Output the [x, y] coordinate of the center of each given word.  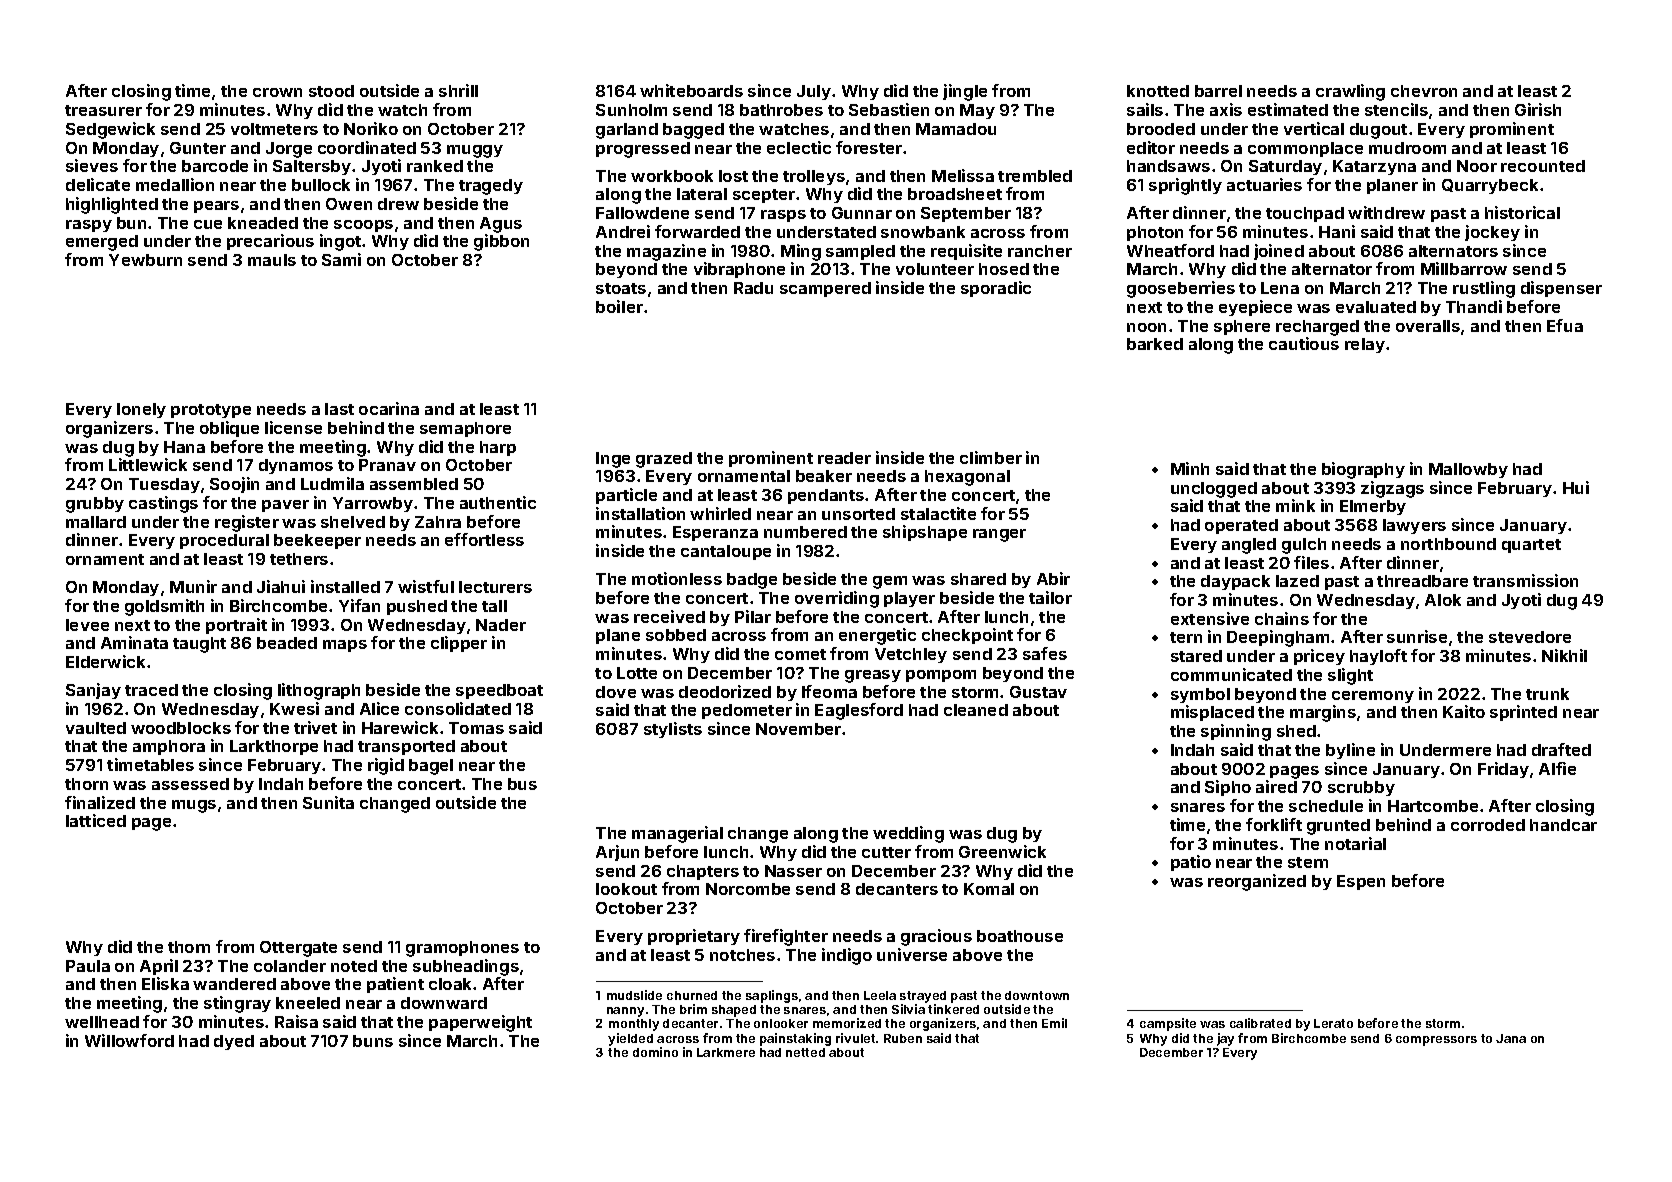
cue [208, 224]
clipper [459, 644]
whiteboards [691, 90]
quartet [1531, 546]
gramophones [462, 949]
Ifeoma [829, 691]
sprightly [1185, 186]
